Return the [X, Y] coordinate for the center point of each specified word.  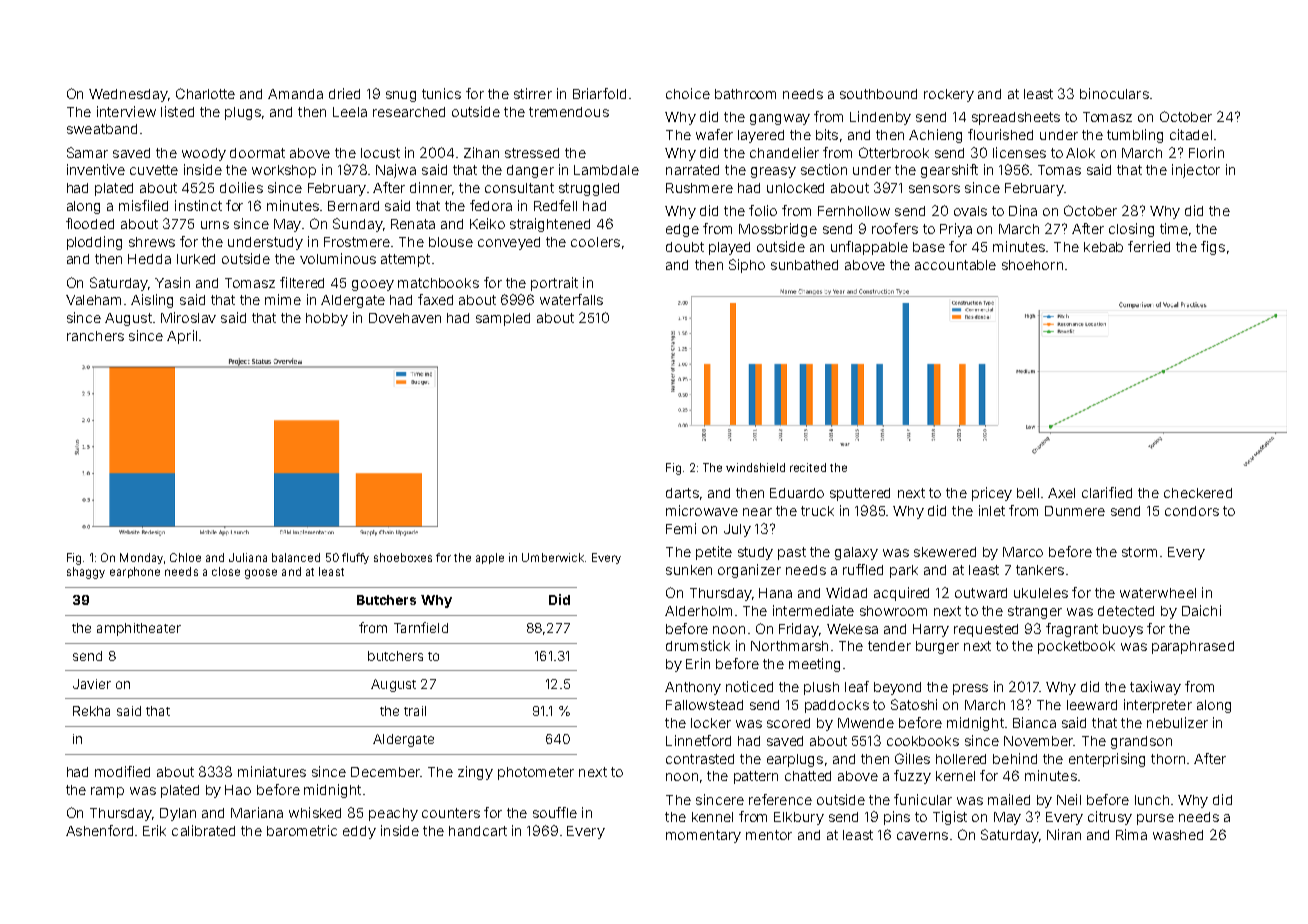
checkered [1198, 493]
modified [122, 771]
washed [1178, 835]
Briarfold [599, 93]
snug [401, 96]
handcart [478, 831]
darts [682, 493]
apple [490, 558]
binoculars [1114, 93]
